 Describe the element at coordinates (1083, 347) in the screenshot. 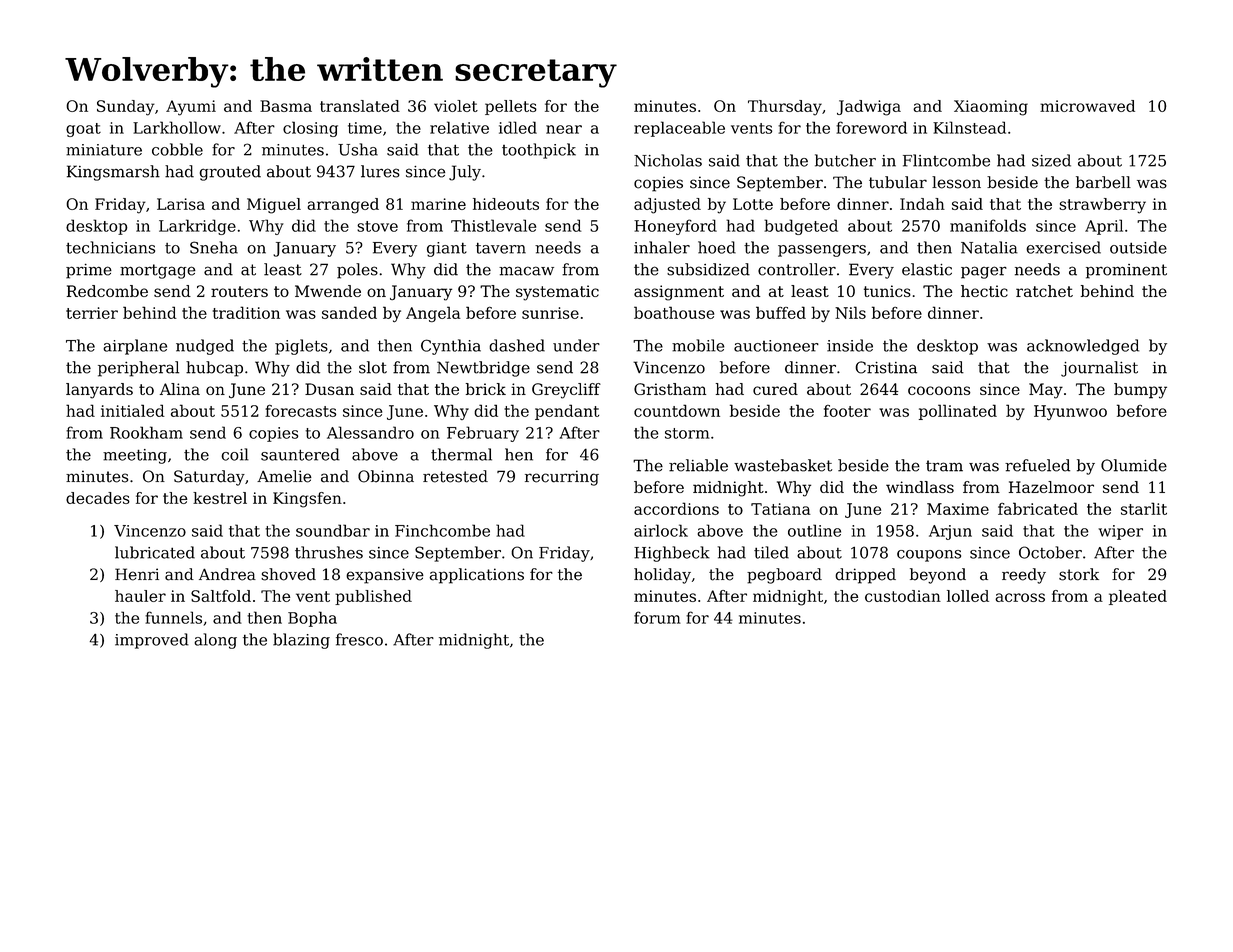

I see `acknowledged` at that location.
